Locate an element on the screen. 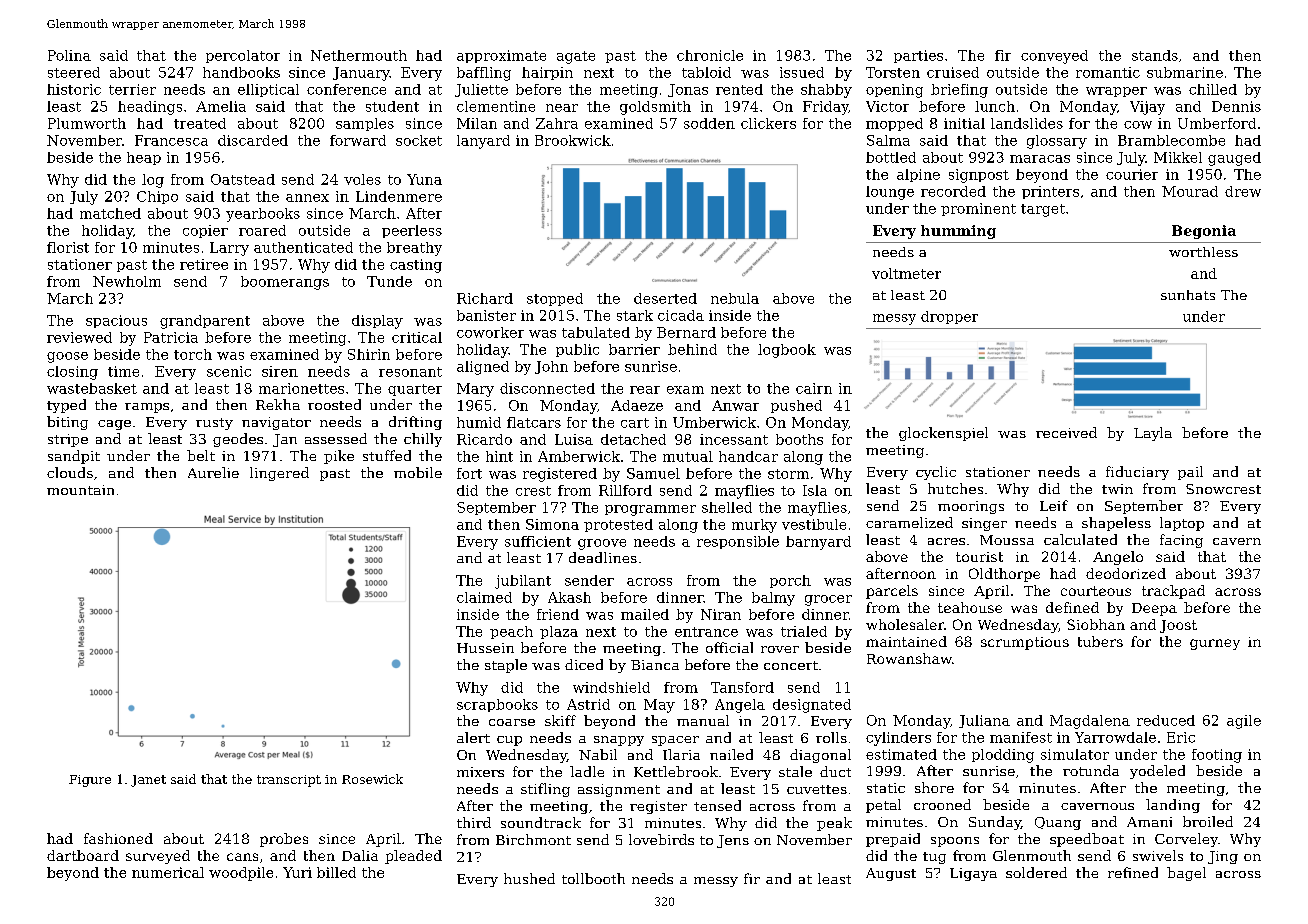  Plumworth is located at coordinates (87, 123).
